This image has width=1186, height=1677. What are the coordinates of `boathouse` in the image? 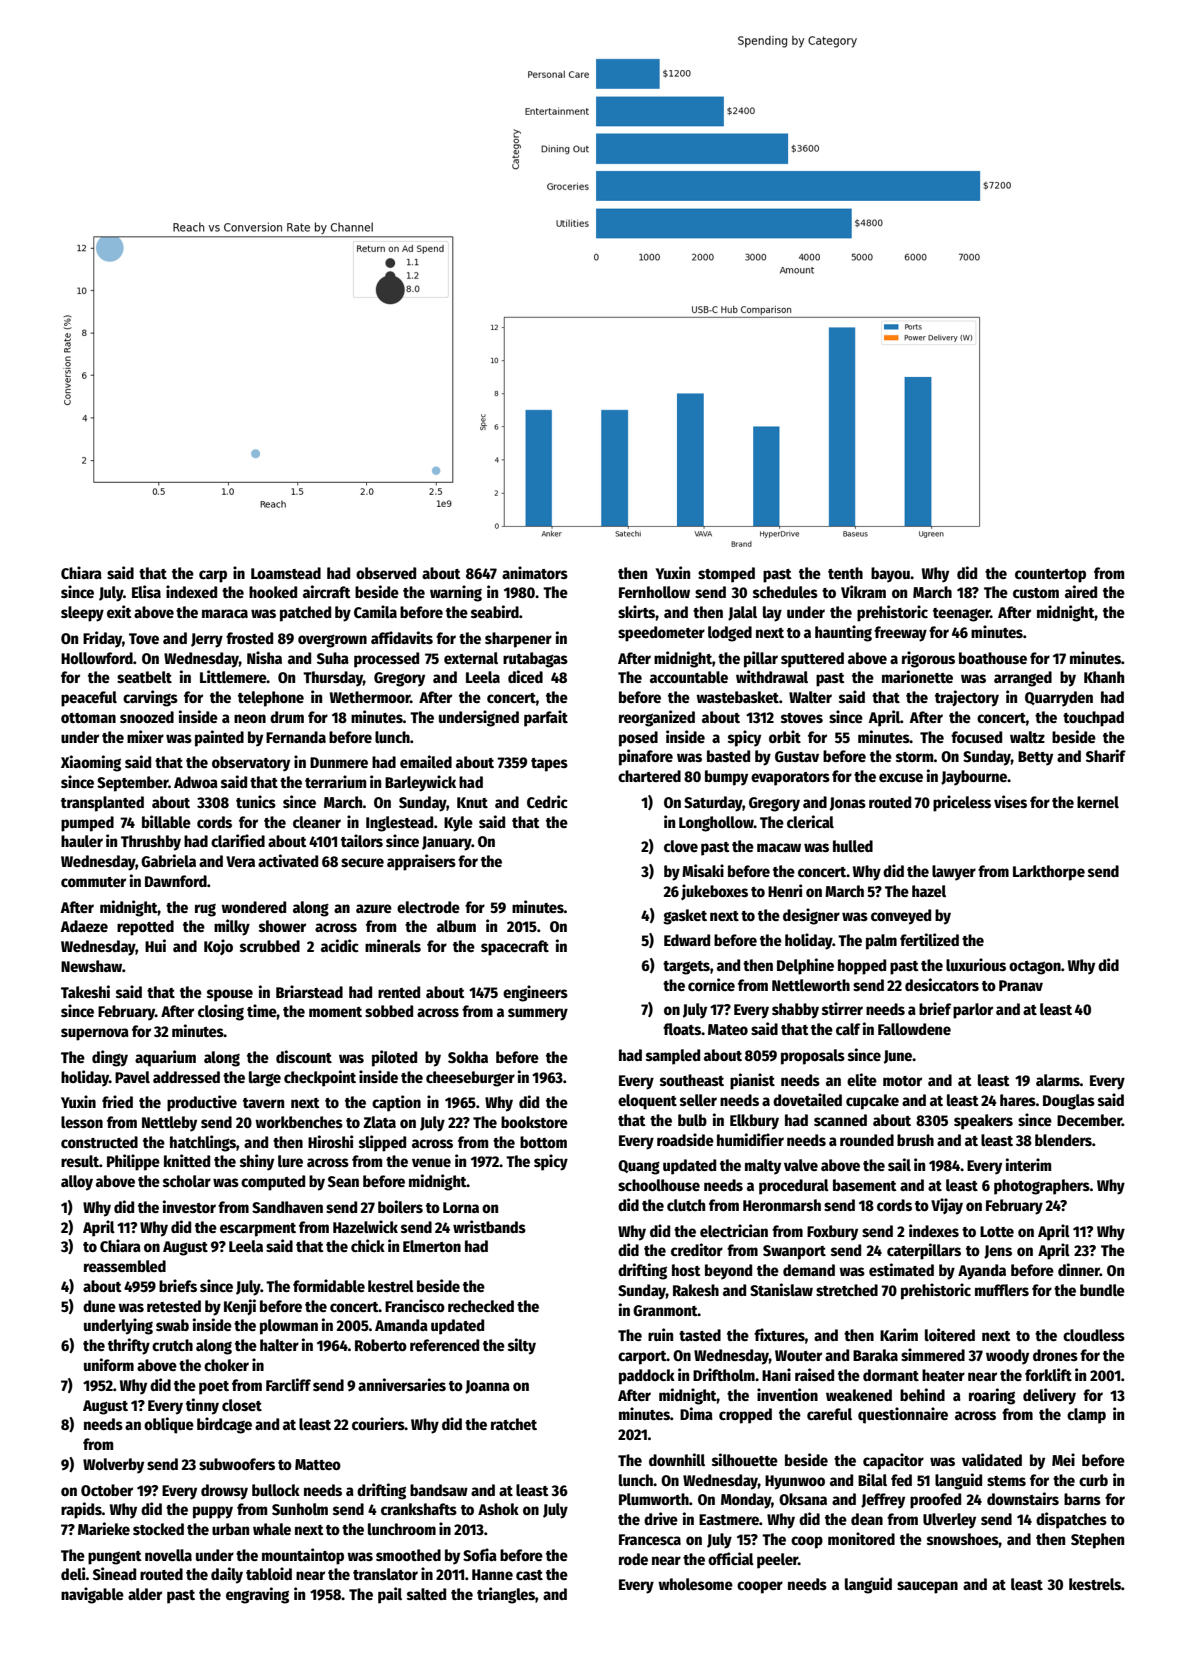 It's located at (993, 658).
